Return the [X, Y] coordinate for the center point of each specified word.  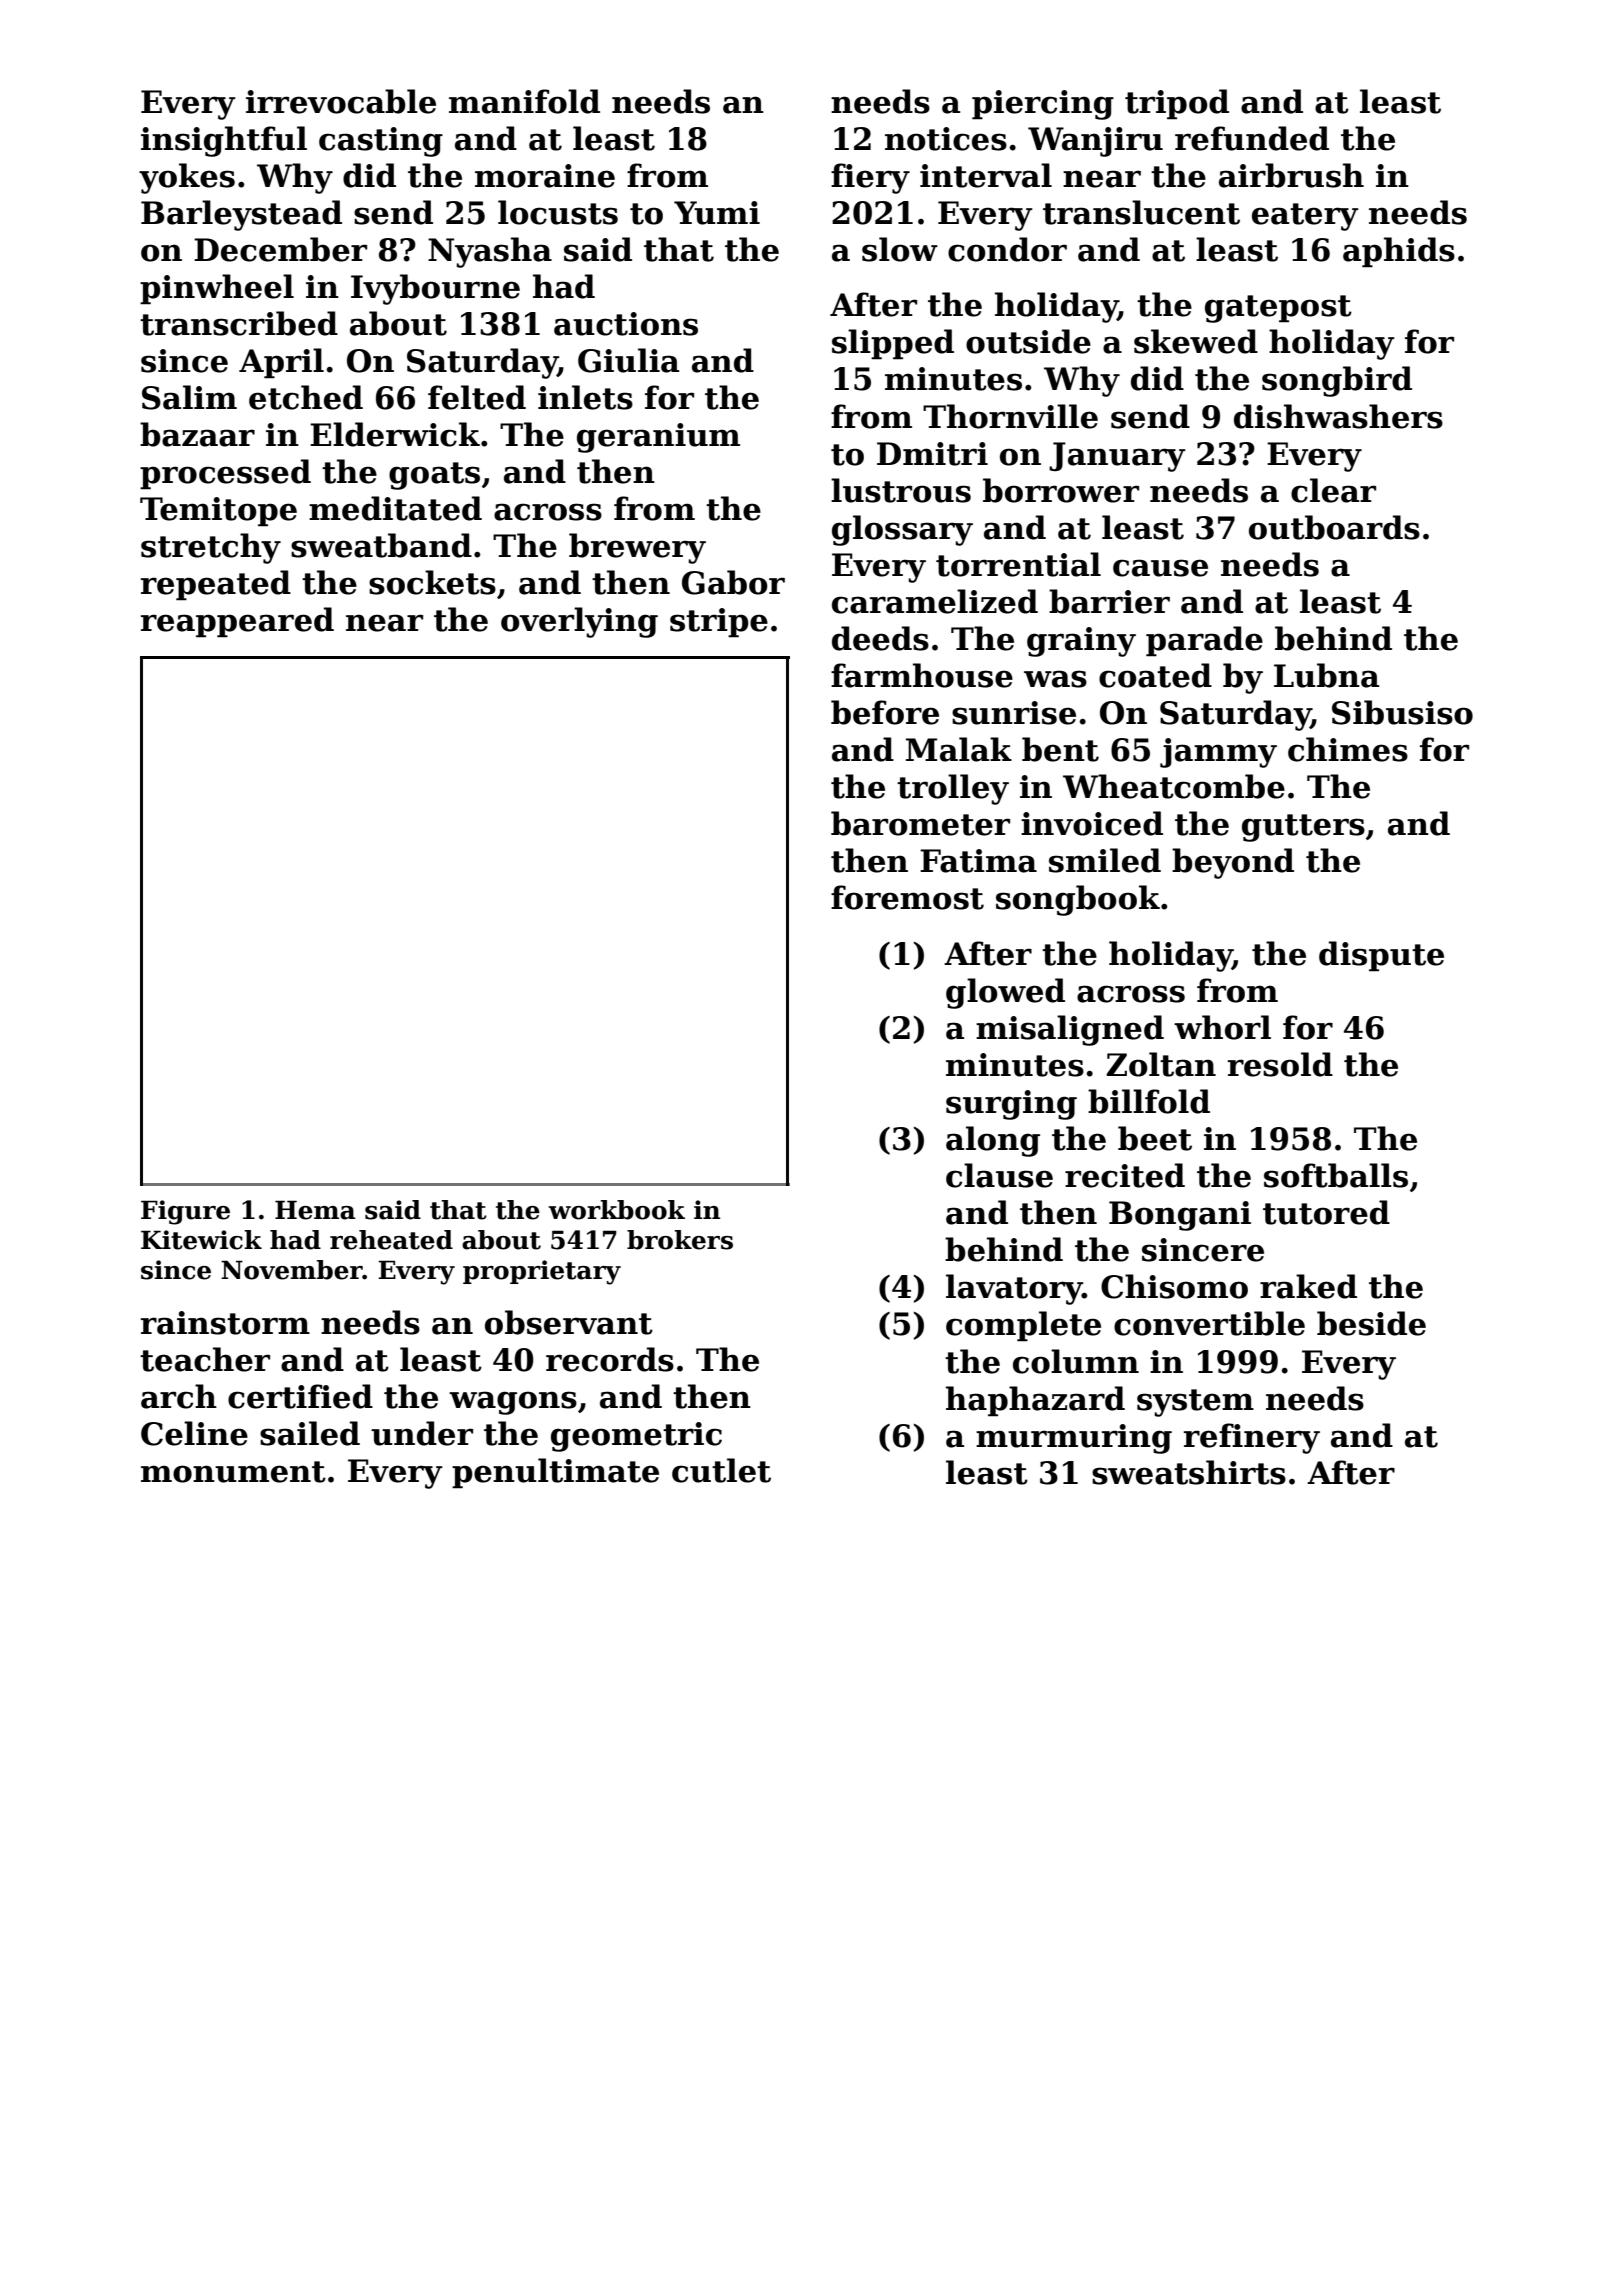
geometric [636, 1437]
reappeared [237, 622]
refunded [1252, 138]
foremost [907, 897]
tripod [1177, 104]
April [281, 363]
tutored [1326, 1212]
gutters [1303, 828]
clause [999, 1175]
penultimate [555, 1473]
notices [946, 139]
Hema [315, 1210]
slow [900, 249]
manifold [524, 101]
